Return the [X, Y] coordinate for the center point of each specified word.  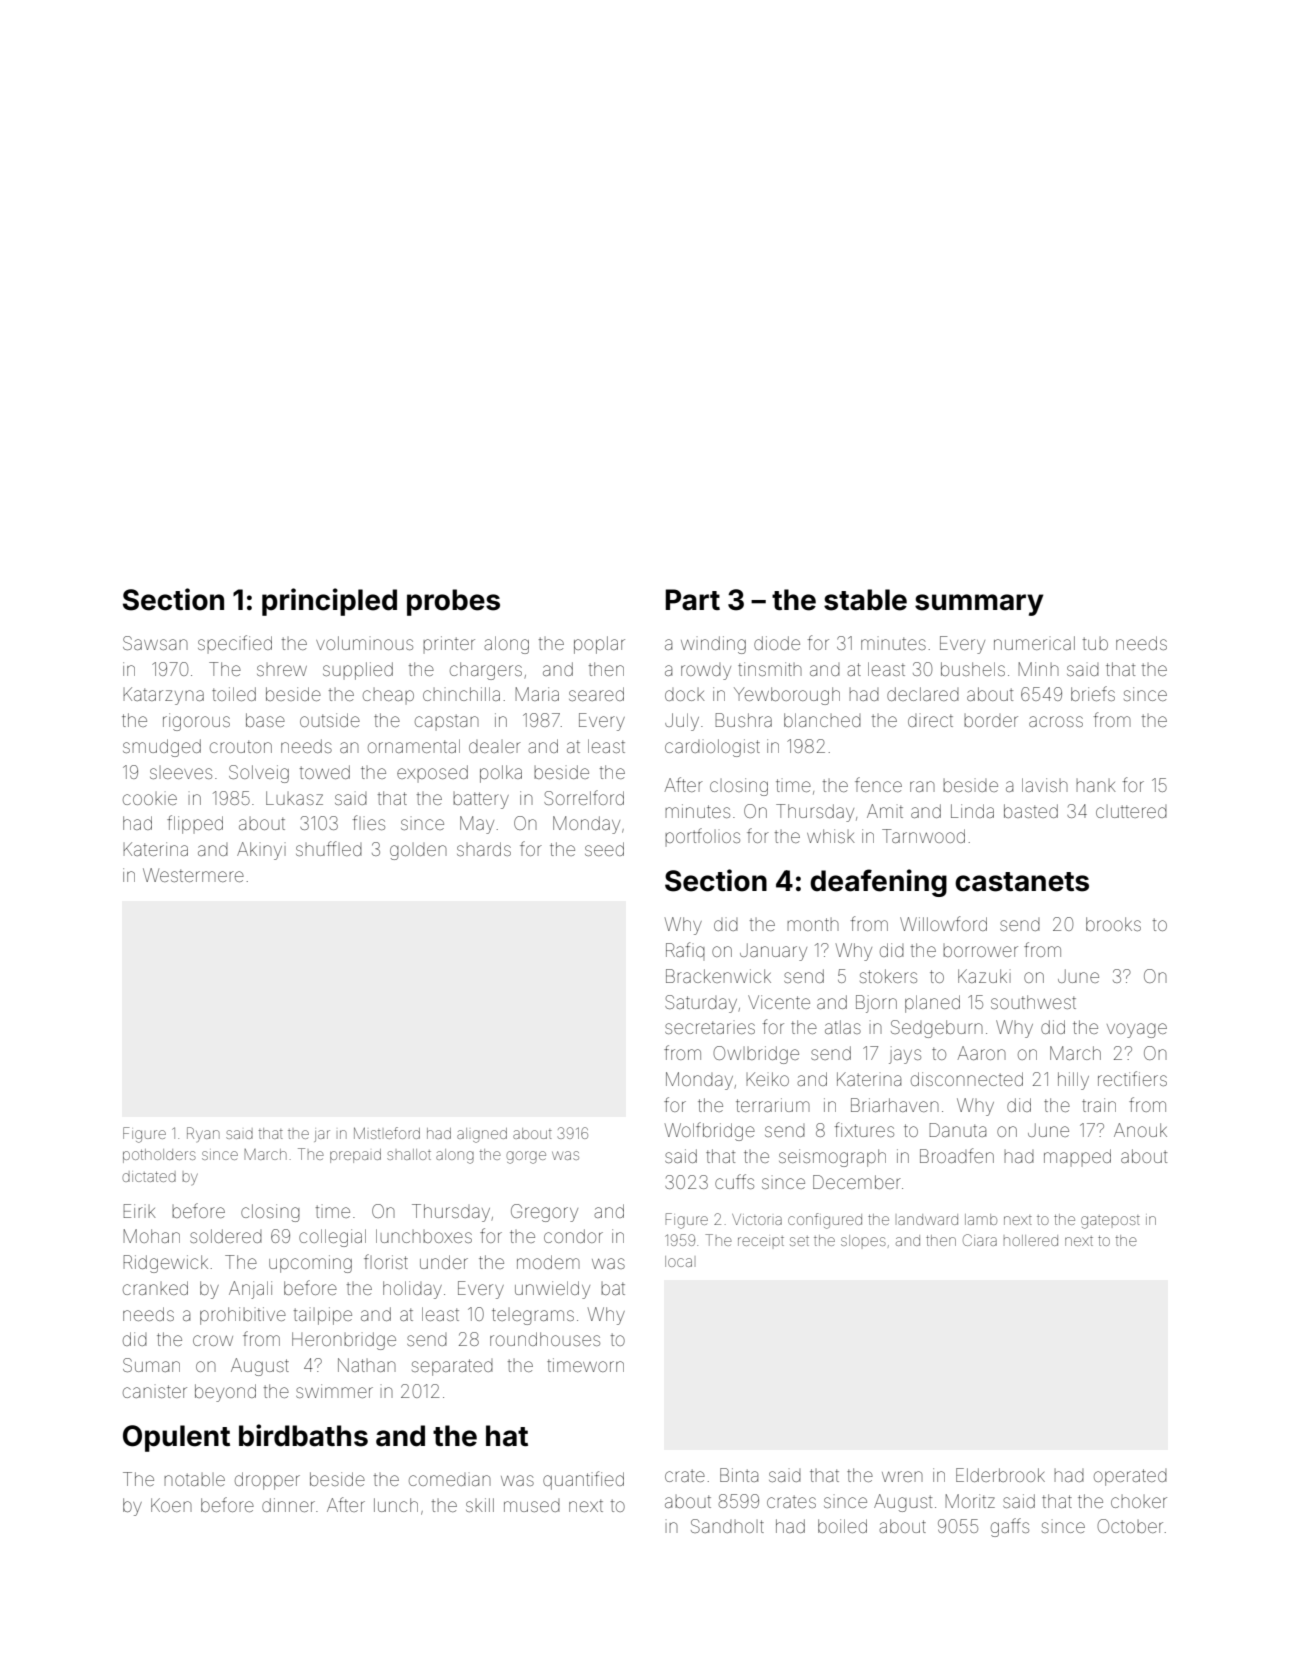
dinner [288, 1505]
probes [453, 602]
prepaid [355, 1156]
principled [329, 602]
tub [1095, 643]
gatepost [1110, 1222]
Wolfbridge [710, 1131]
